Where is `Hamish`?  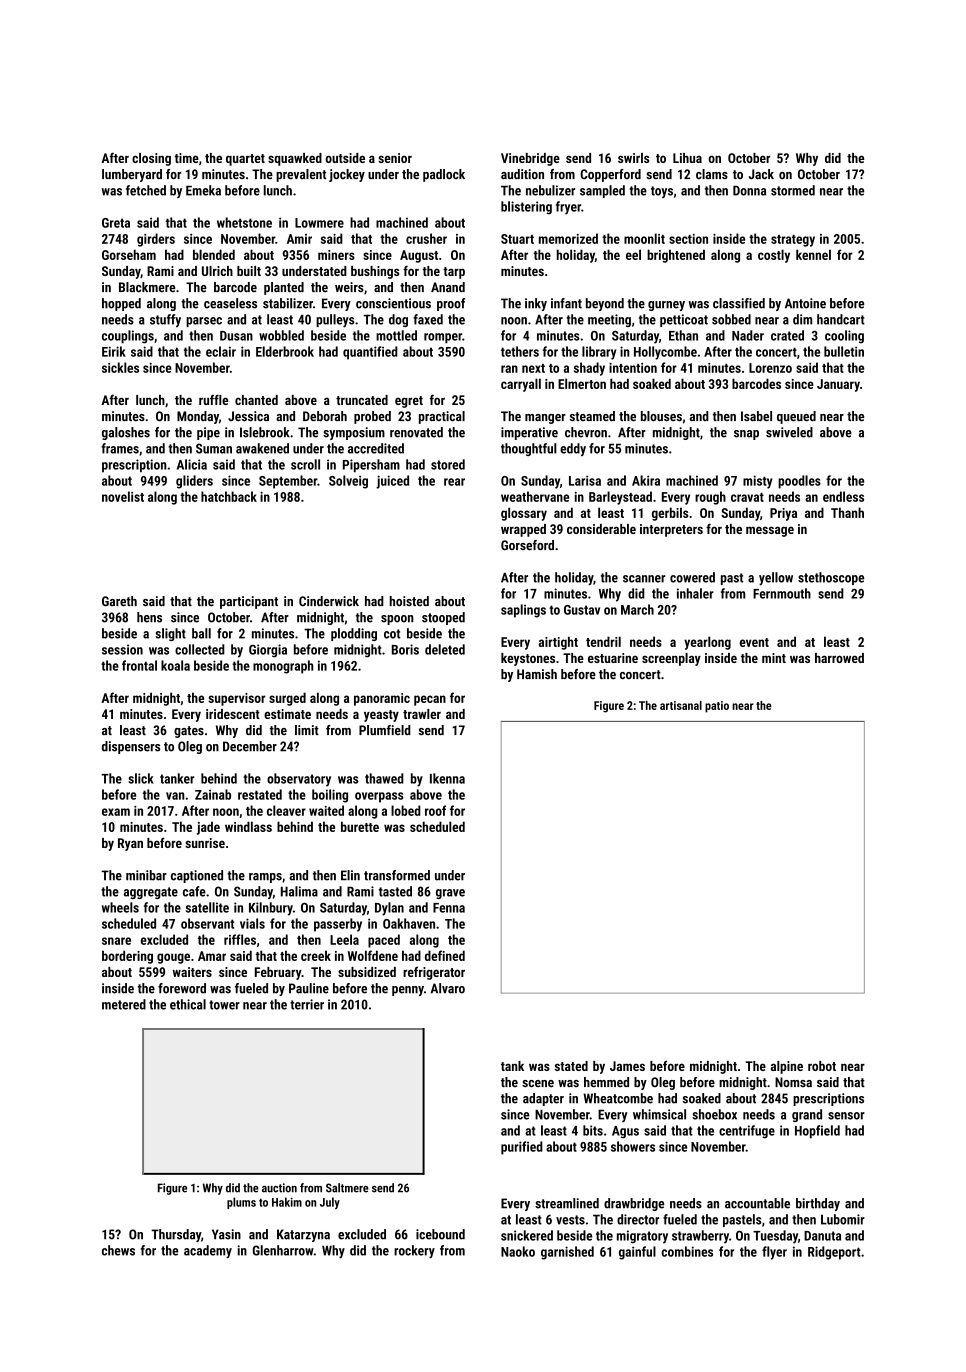
Hamish is located at coordinates (537, 674).
